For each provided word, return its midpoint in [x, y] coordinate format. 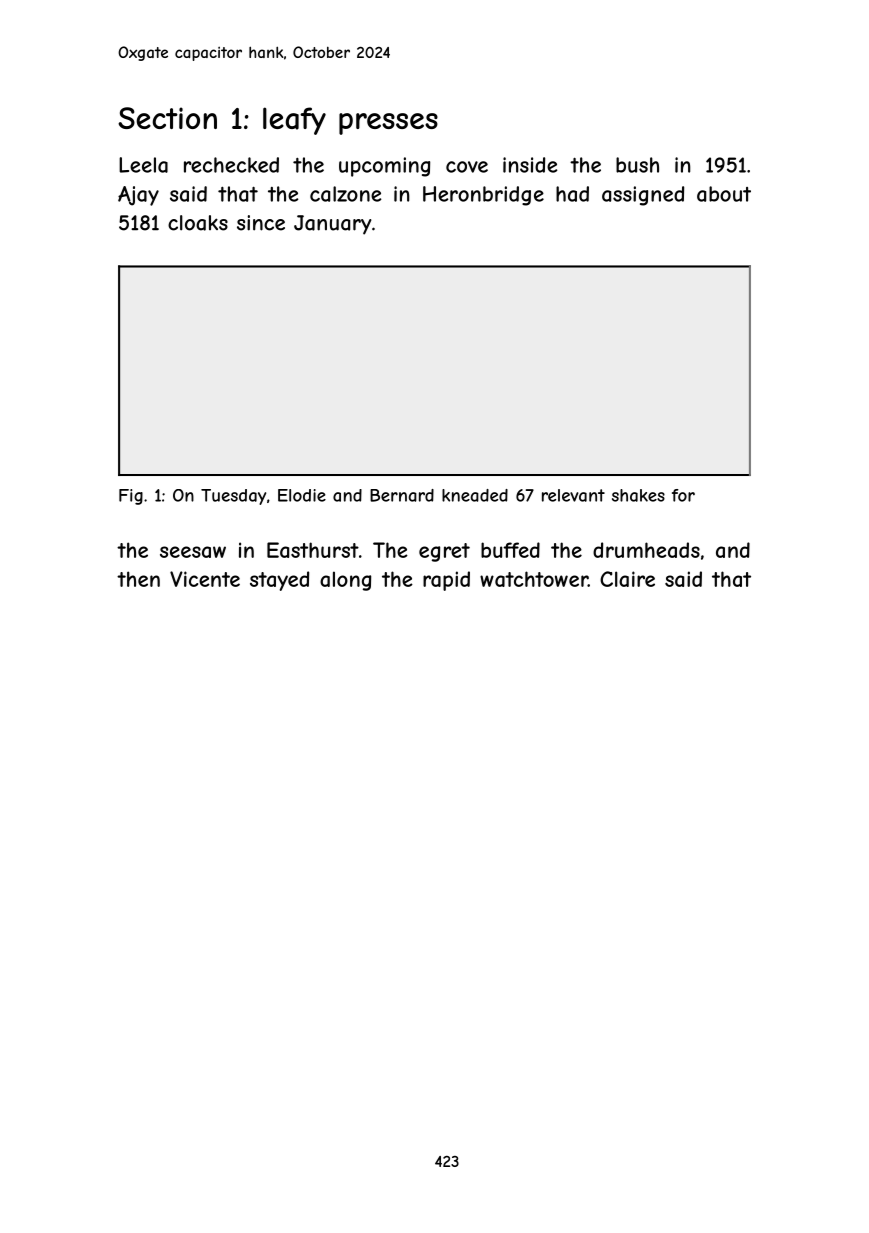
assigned [643, 196]
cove [467, 167]
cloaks [198, 223]
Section [167, 118]
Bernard [402, 495]
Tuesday [233, 497]
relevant [573, 495]
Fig [131, 497]
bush [637, 165]
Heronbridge [483, 196]
